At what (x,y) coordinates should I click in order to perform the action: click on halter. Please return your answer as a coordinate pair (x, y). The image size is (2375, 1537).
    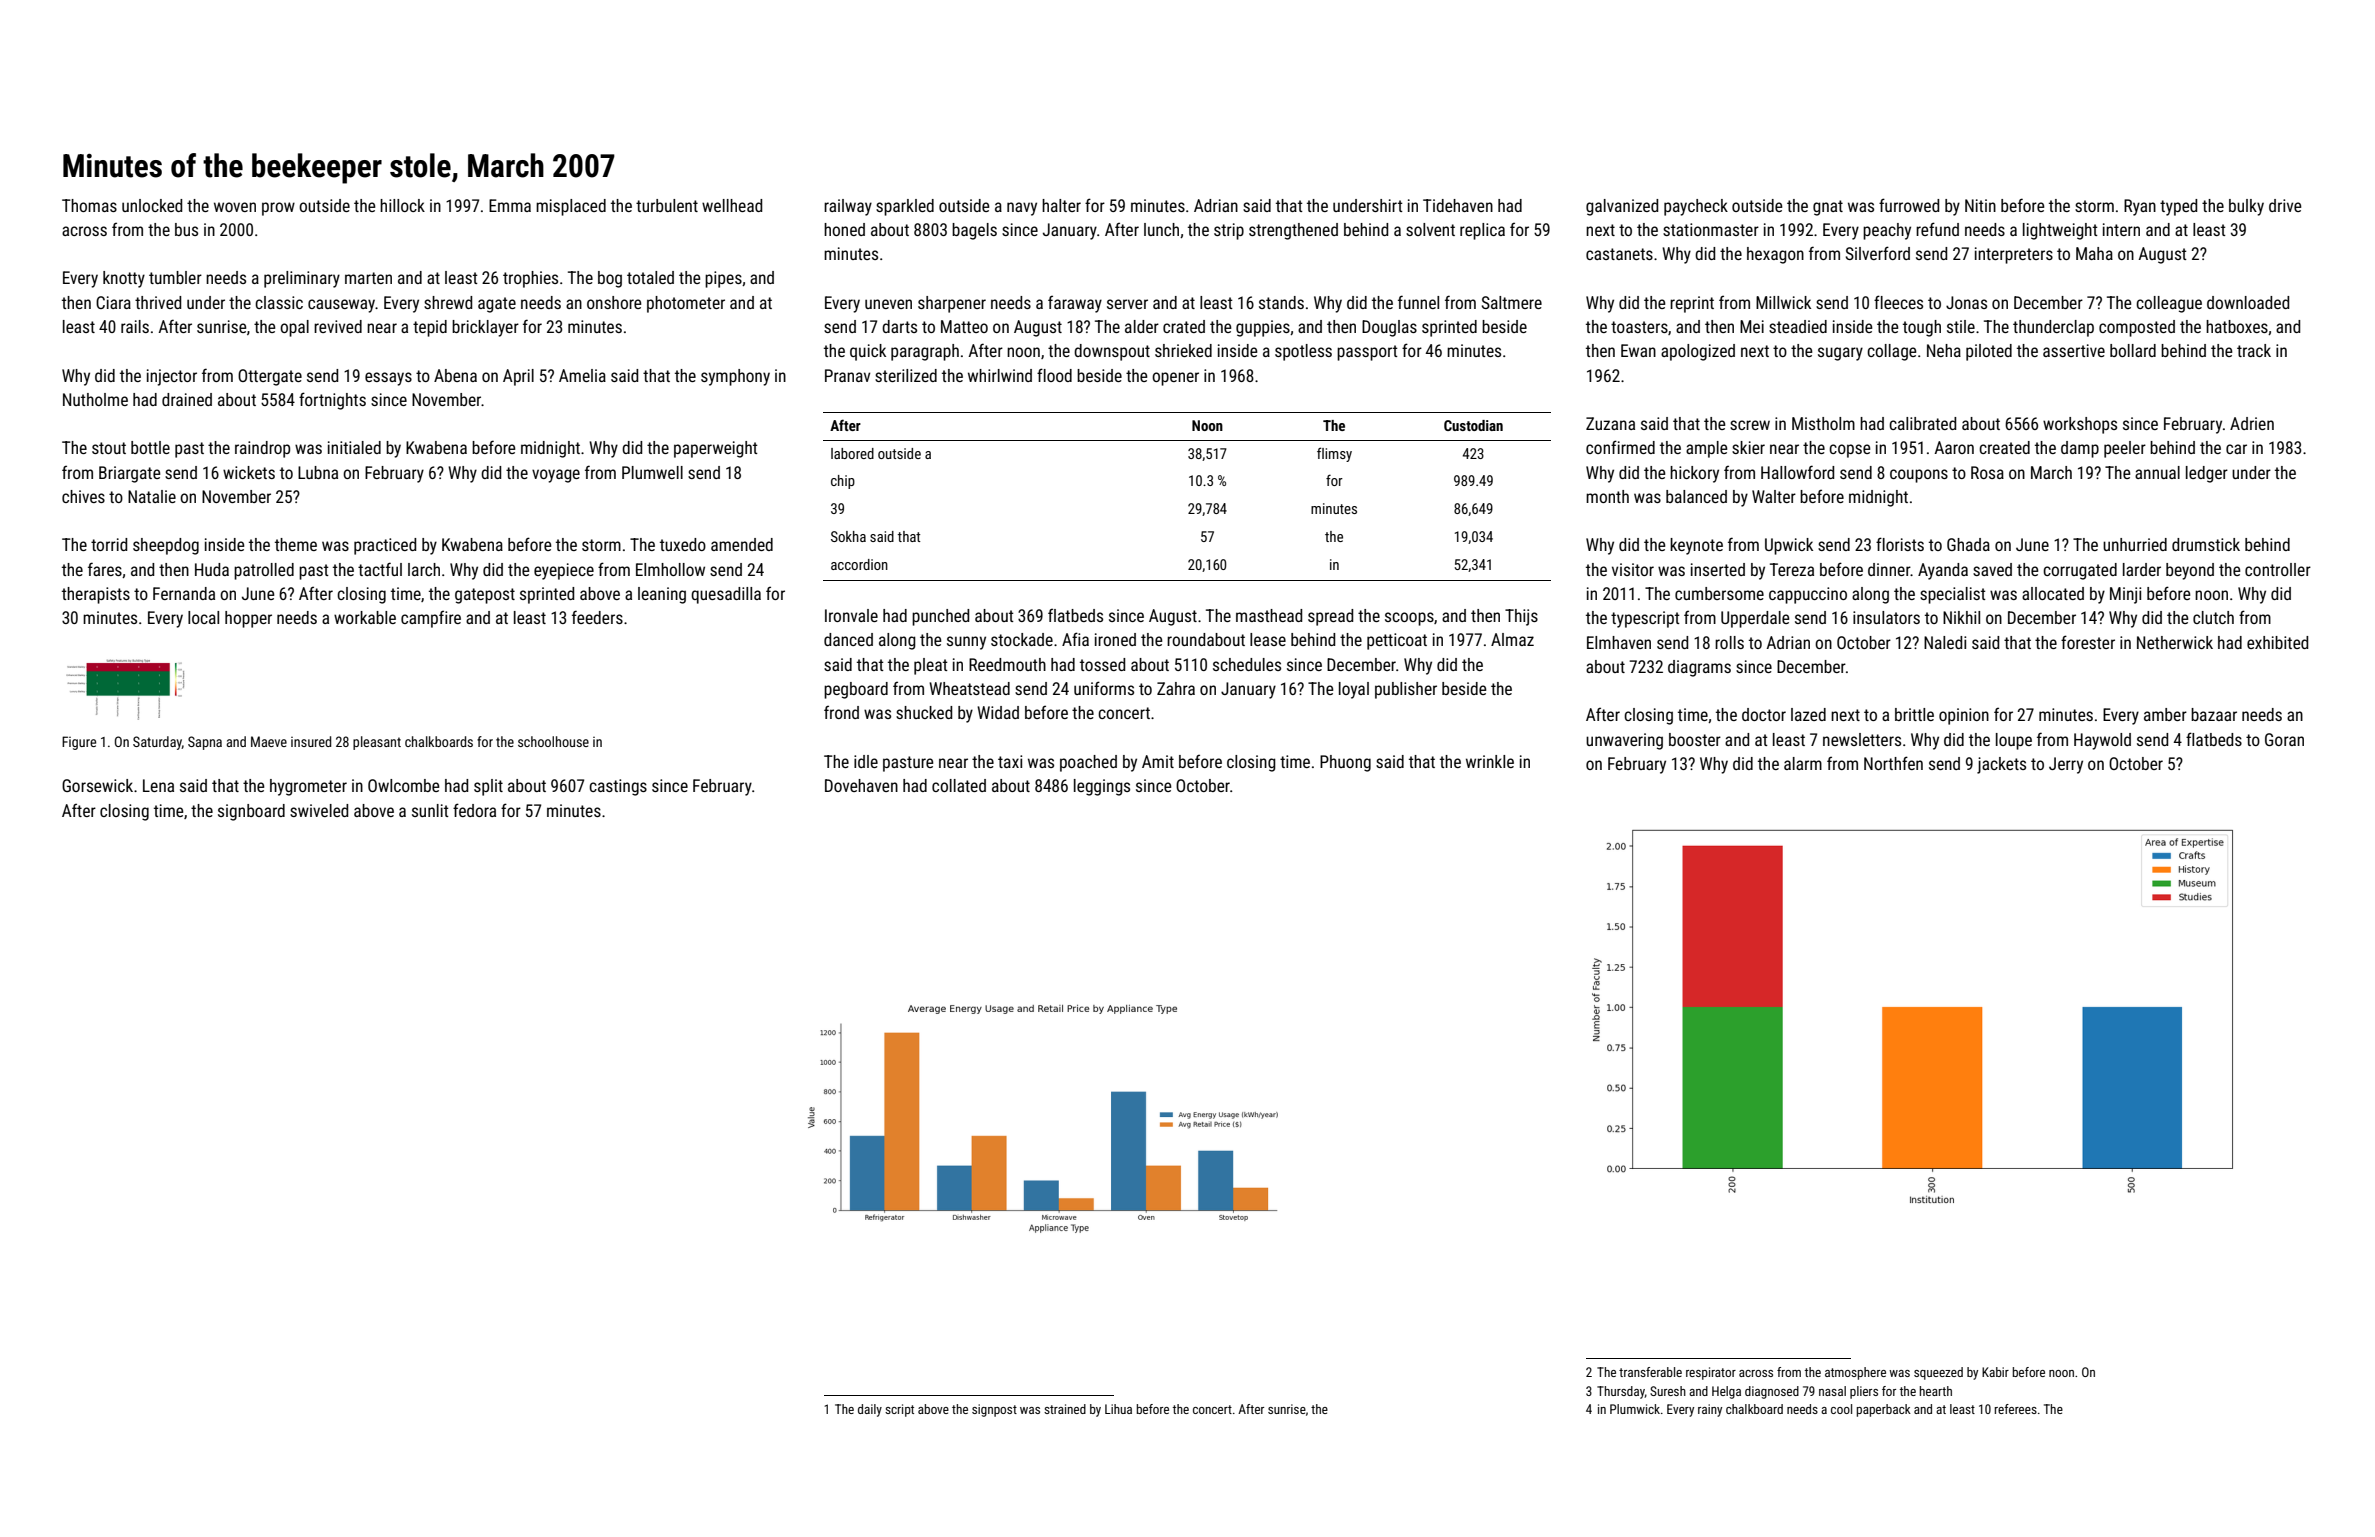
    Looking at the image, I should click on (1061, 205).
